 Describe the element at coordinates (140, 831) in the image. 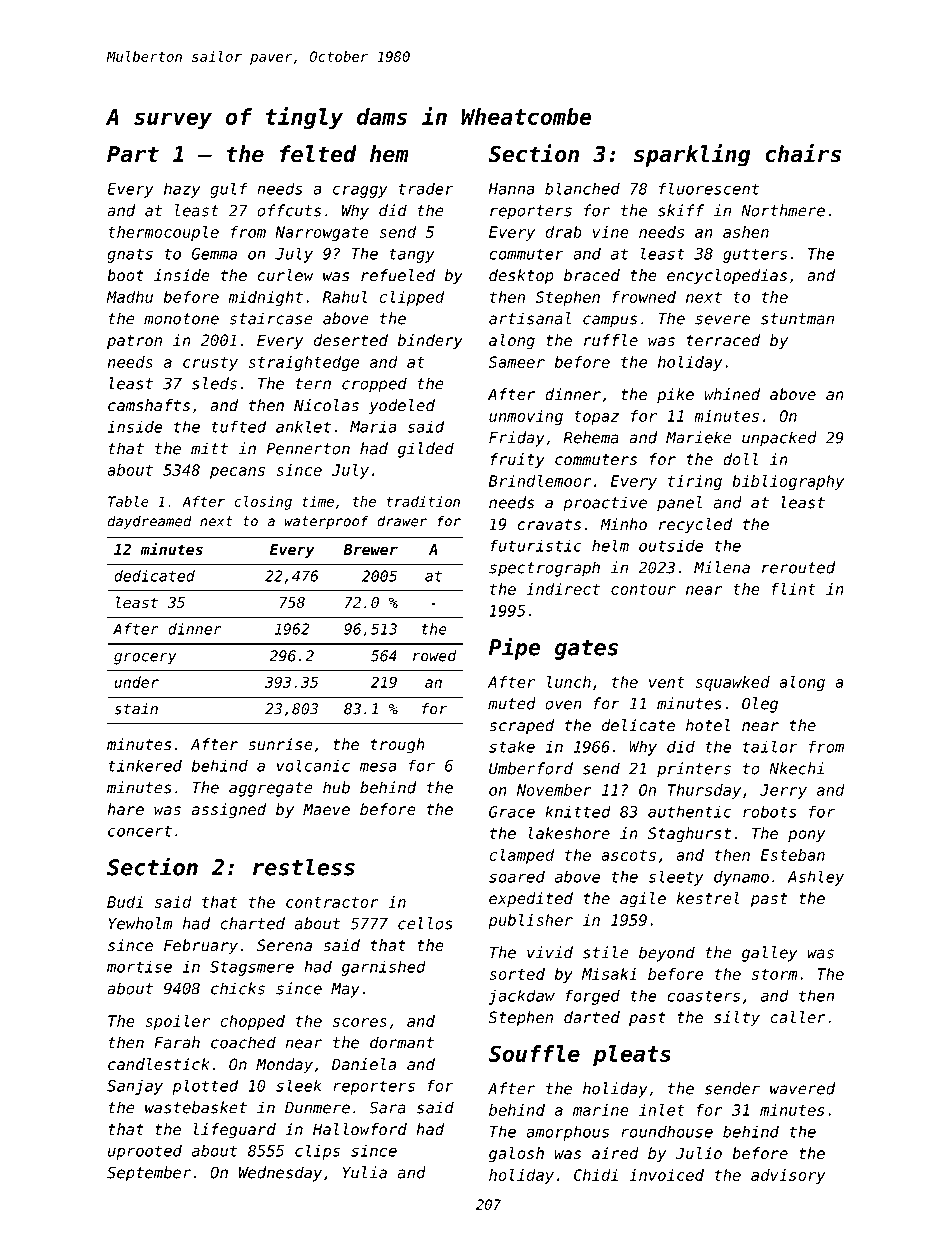

I see `concert` at that location.
